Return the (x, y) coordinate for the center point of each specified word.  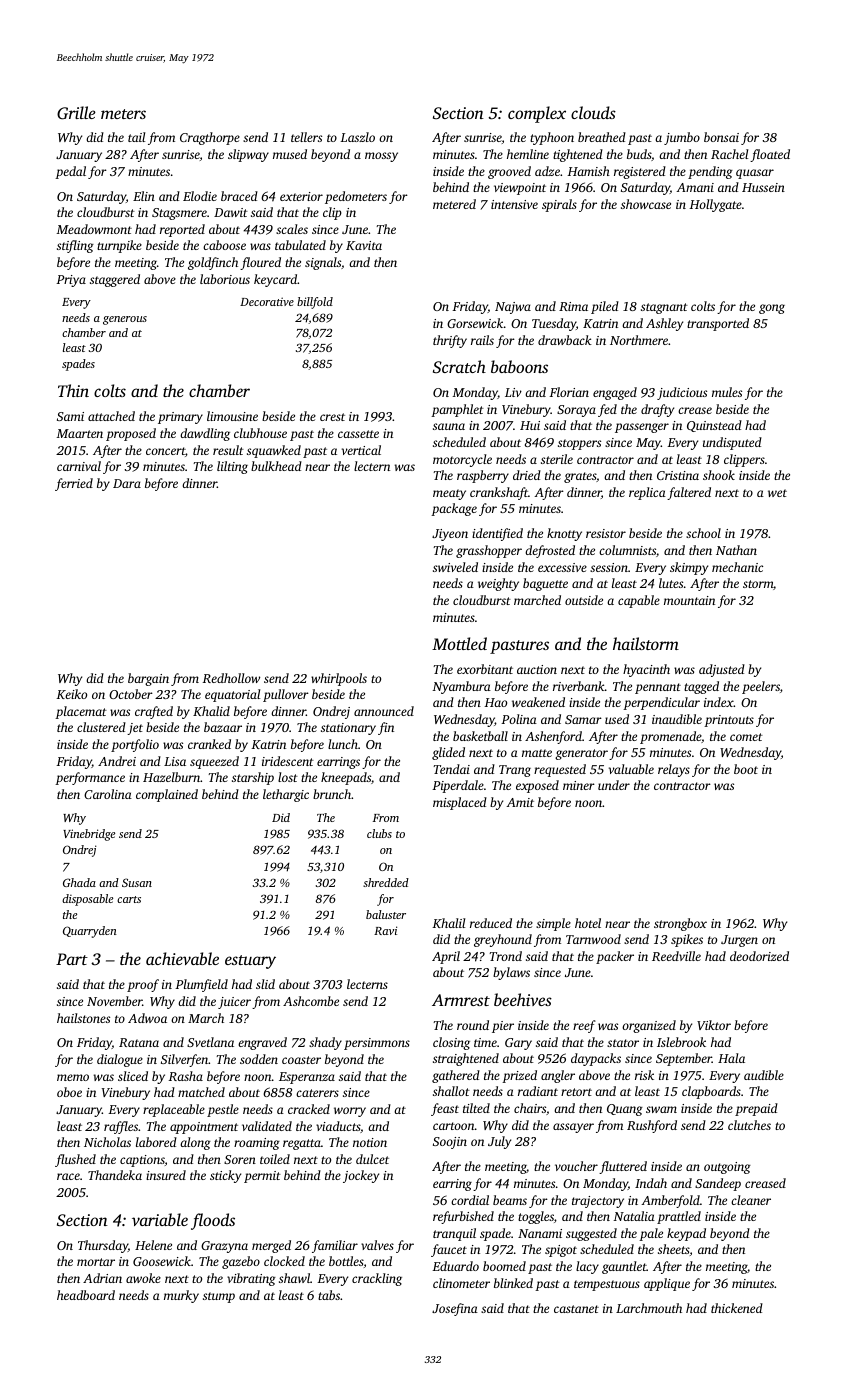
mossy (381, 157)
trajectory (598, 1202)
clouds (593, 112)
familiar (335, 1246)
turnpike (119, 246)
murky (181, 1296)
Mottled (459, 643)
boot (746, 769)
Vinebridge (89, 835)
